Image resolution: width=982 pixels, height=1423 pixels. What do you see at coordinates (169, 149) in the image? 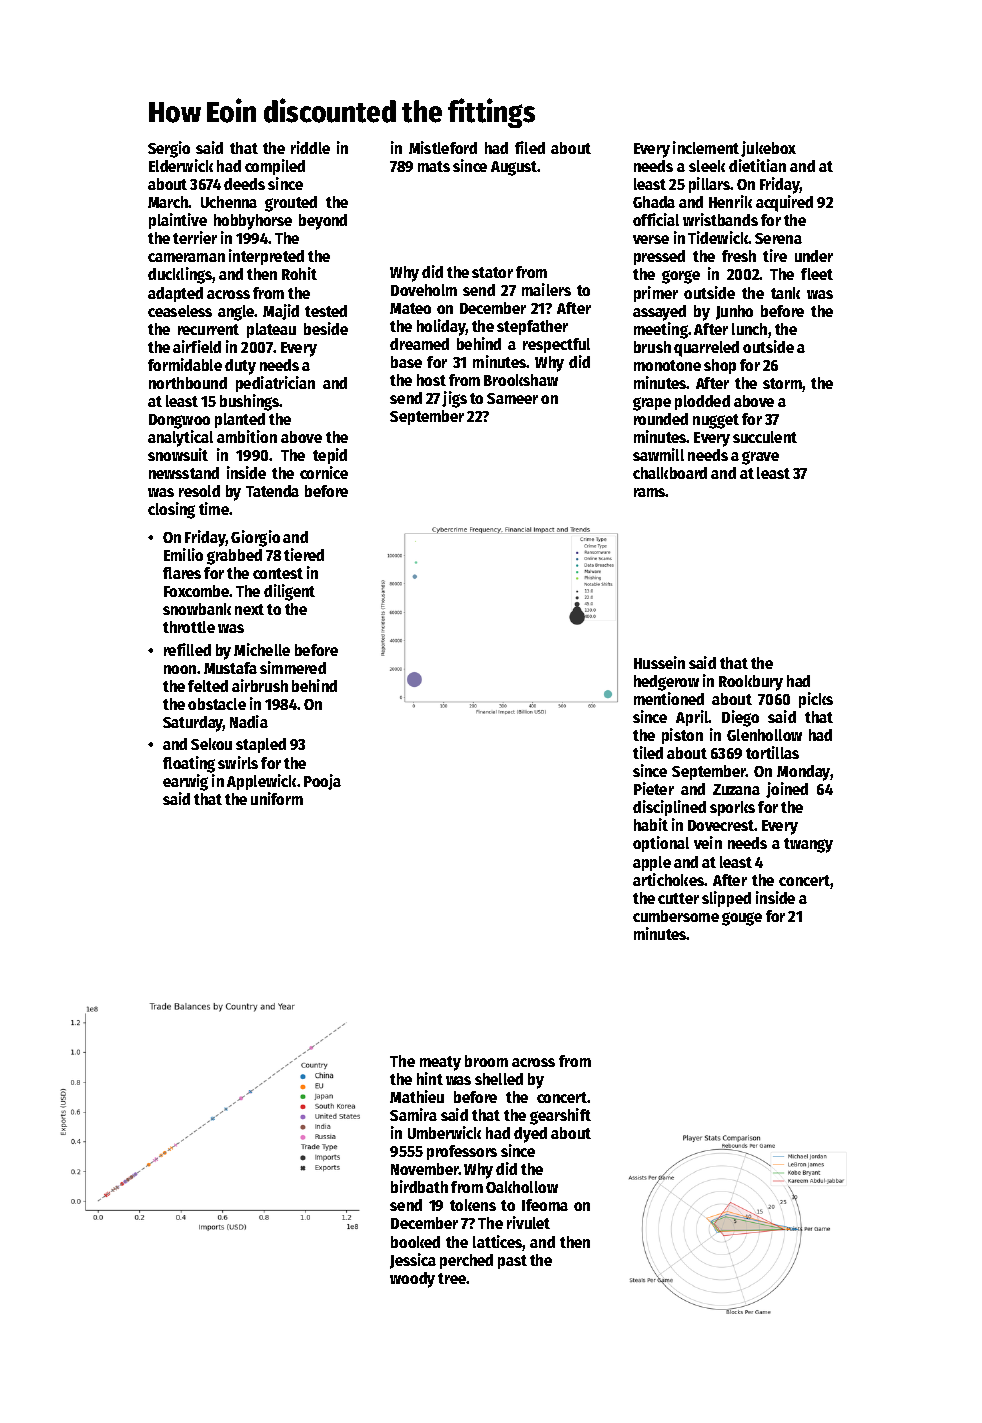
I see `Sergio` at bounding box center [169, 149].
